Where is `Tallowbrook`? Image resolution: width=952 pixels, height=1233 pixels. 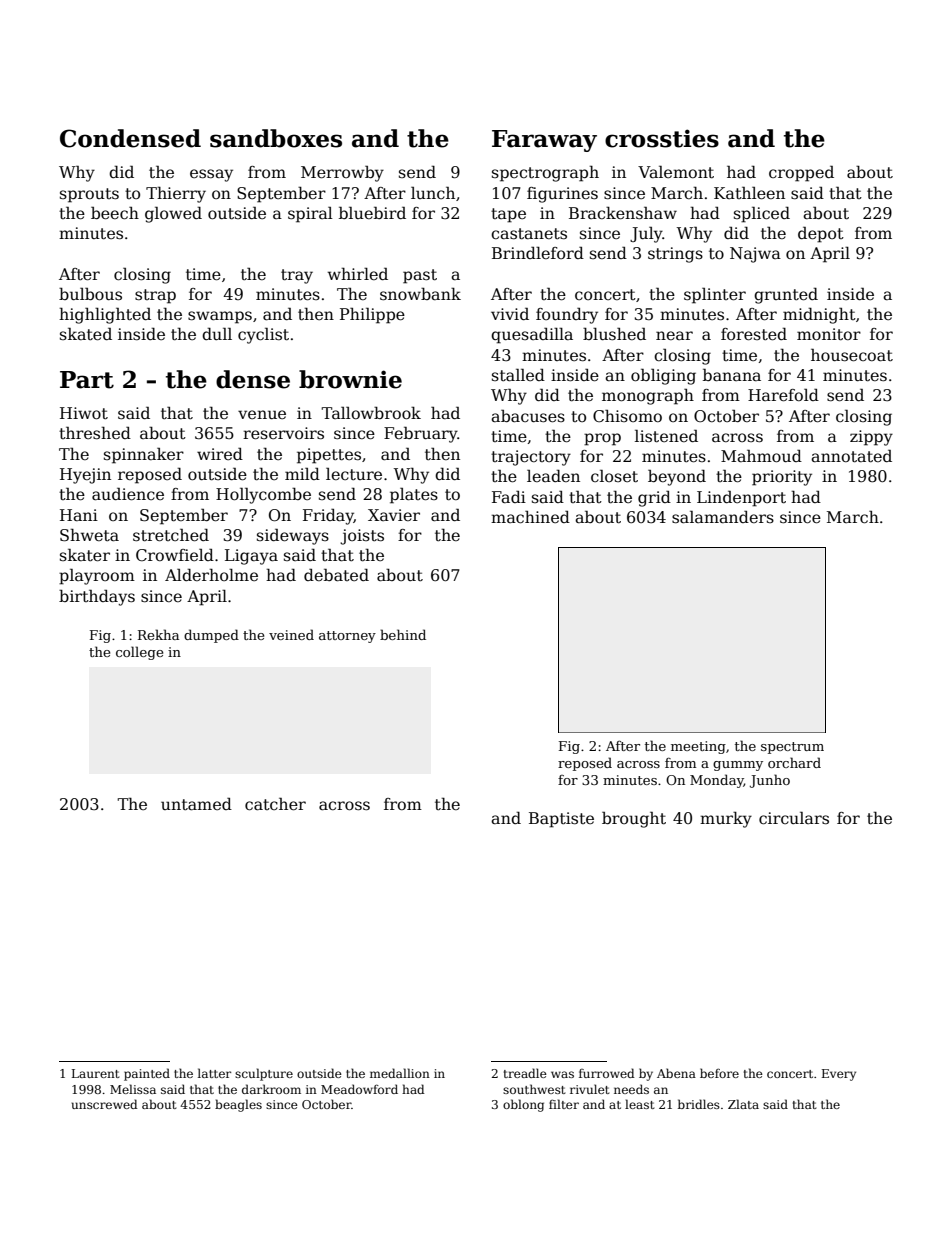 Tallowbrook is located at coordinates (371, 413).
